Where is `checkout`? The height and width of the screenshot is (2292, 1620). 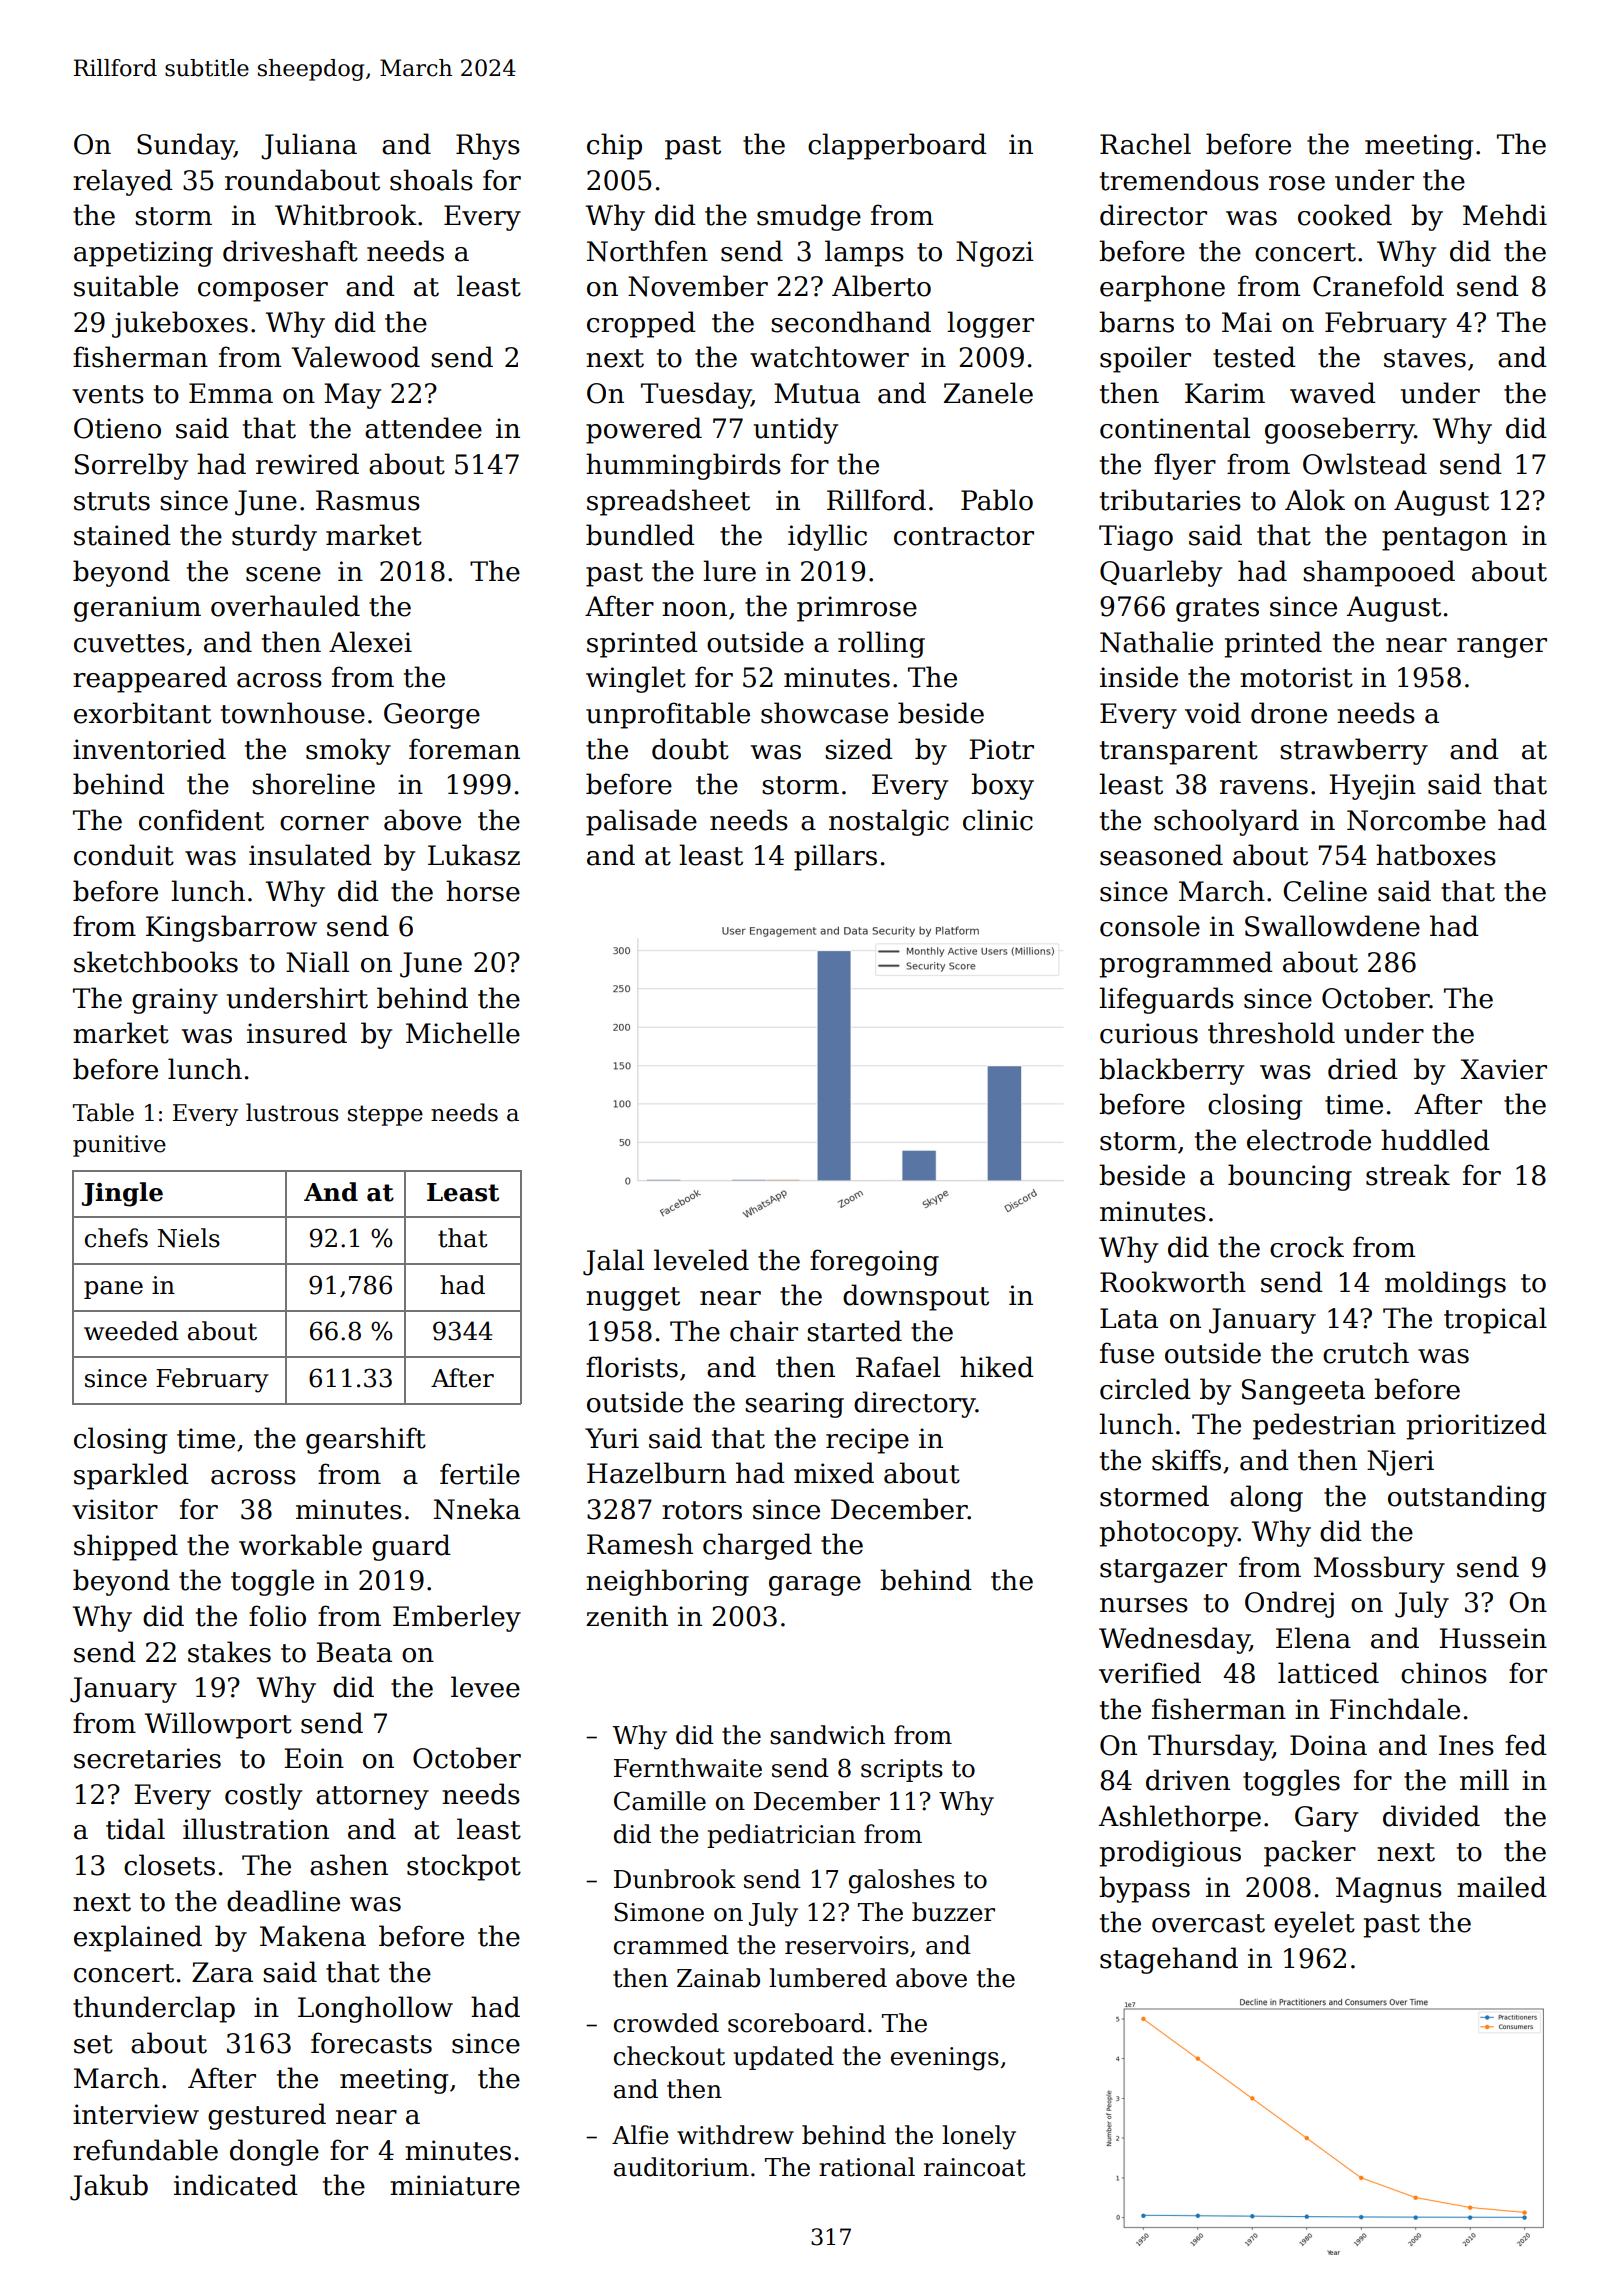
checkout is located at coordinates (669, 2056).
